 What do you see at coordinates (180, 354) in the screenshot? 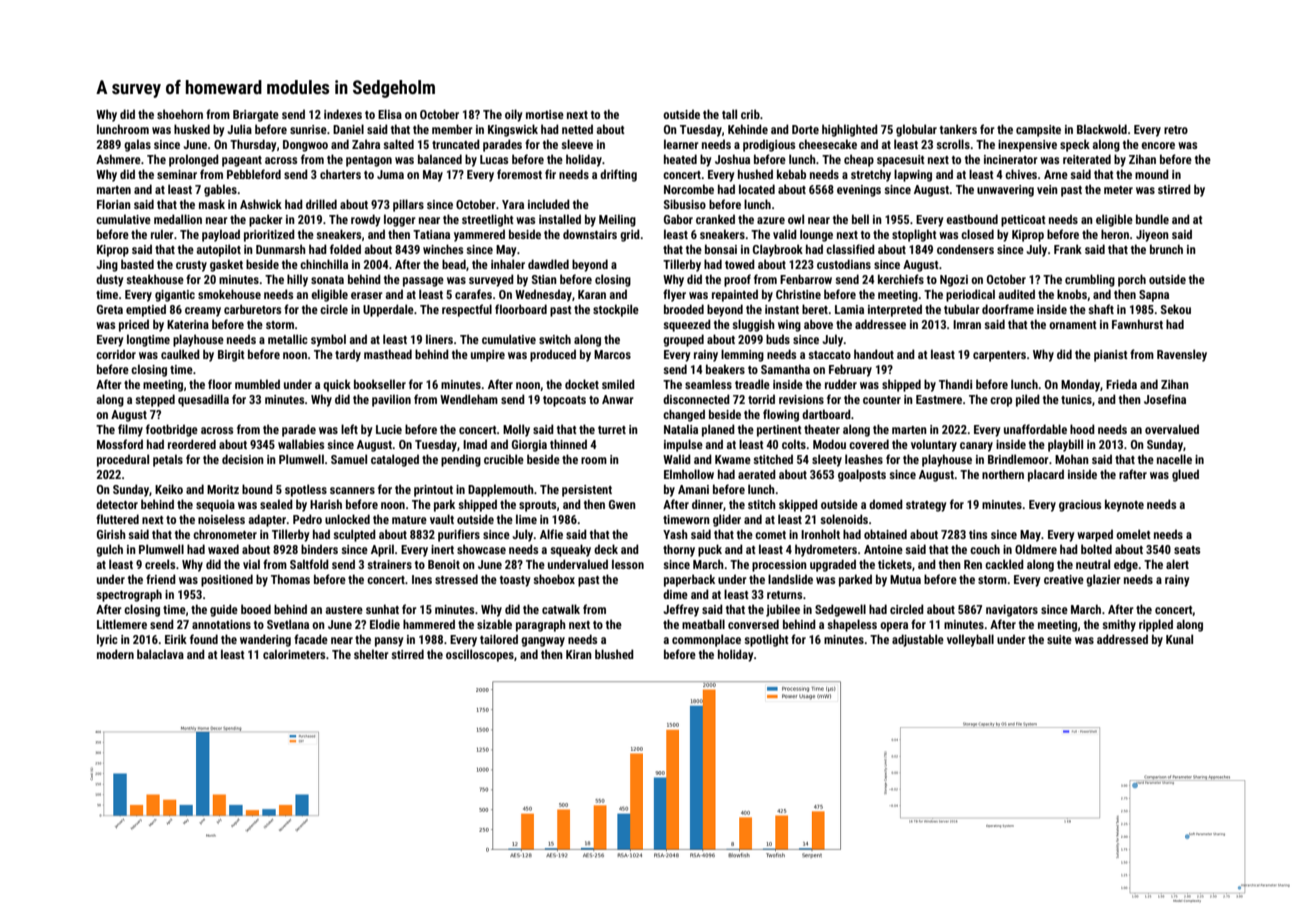
I see `caulked` at bounding box center [180, 354].
